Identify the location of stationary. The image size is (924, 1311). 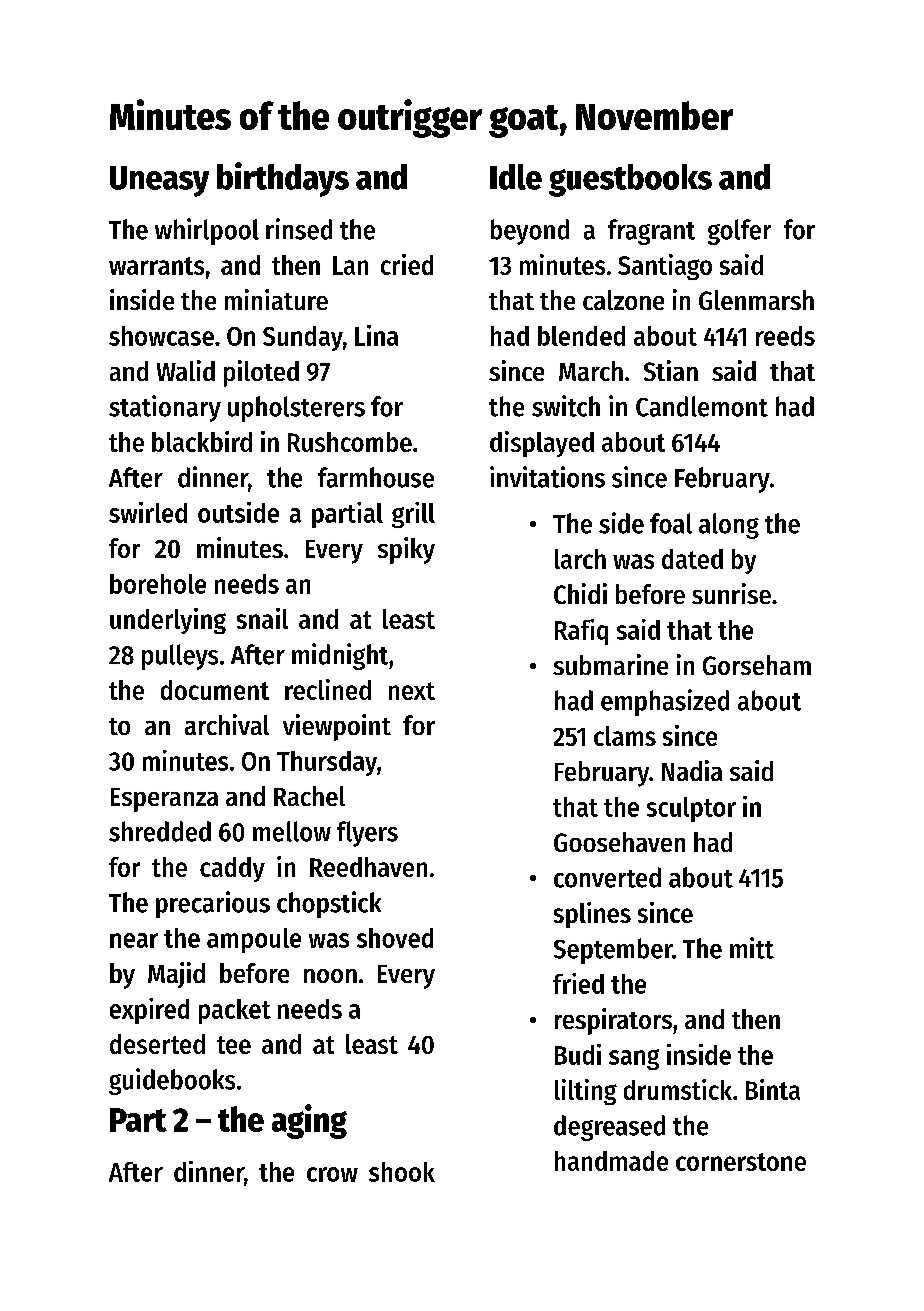
(165, 408).
